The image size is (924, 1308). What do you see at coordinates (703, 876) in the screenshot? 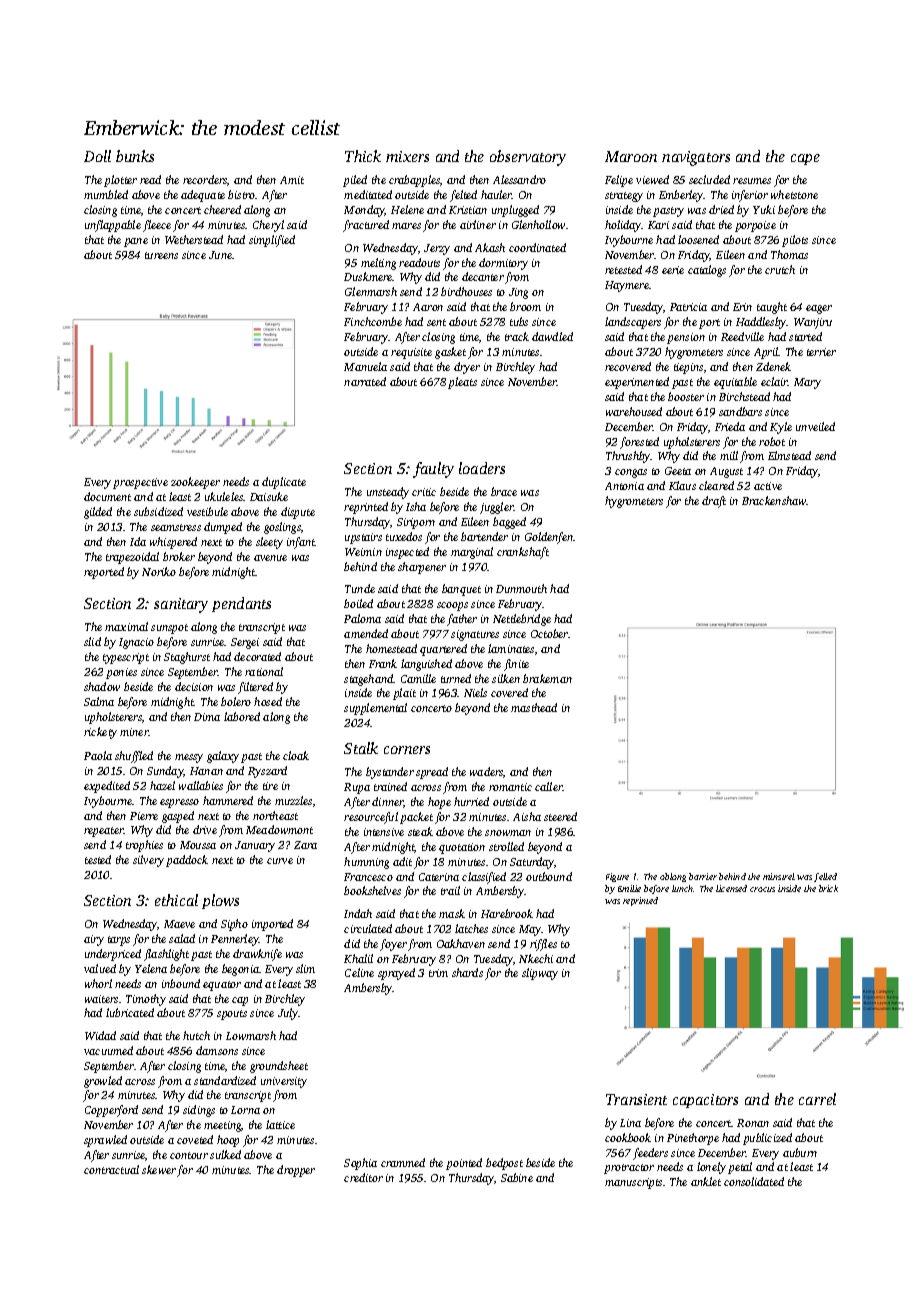
I see `barrier` at bounding box center [703, 876].
